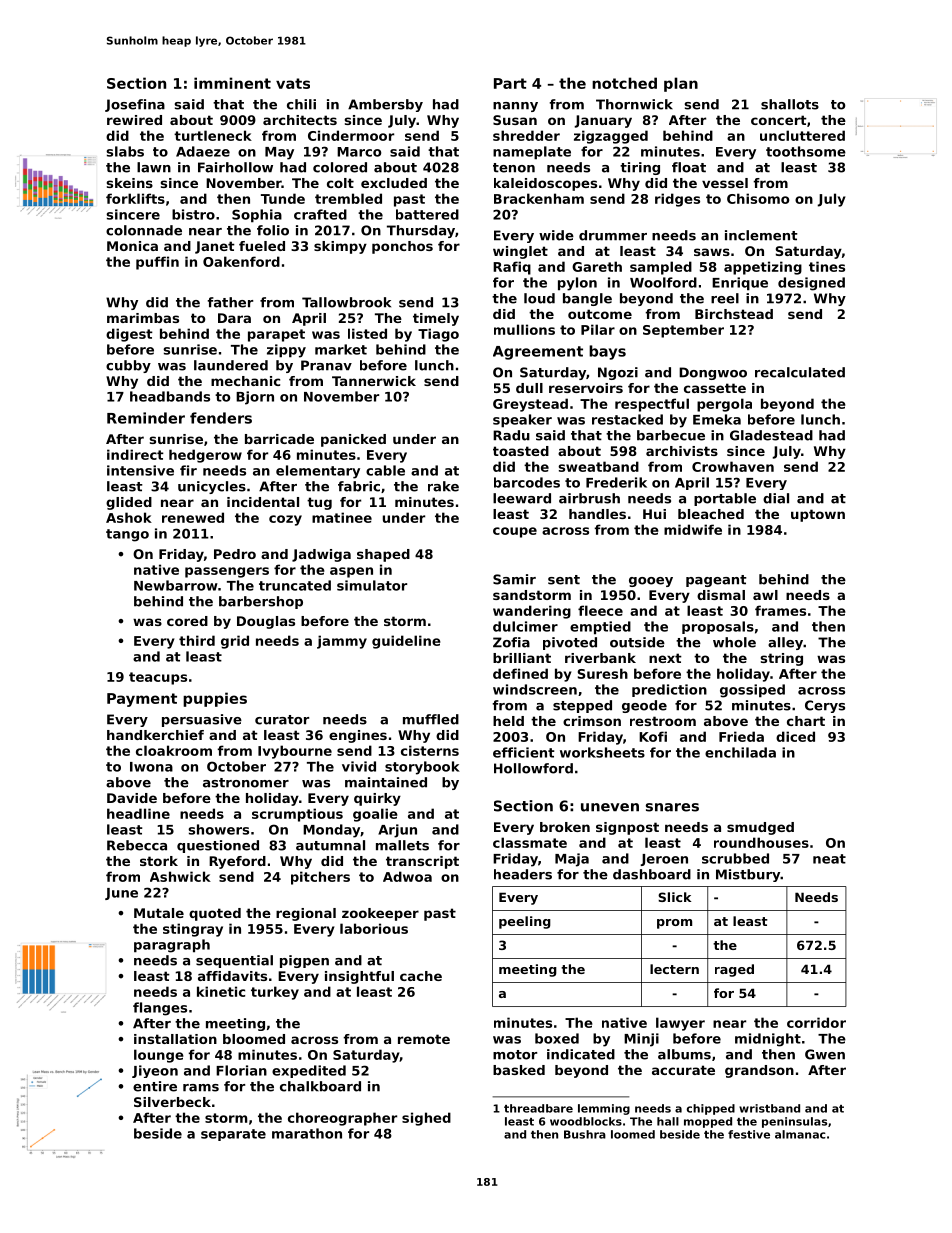  I want to click on Dongwoo, so click(713, 373).
